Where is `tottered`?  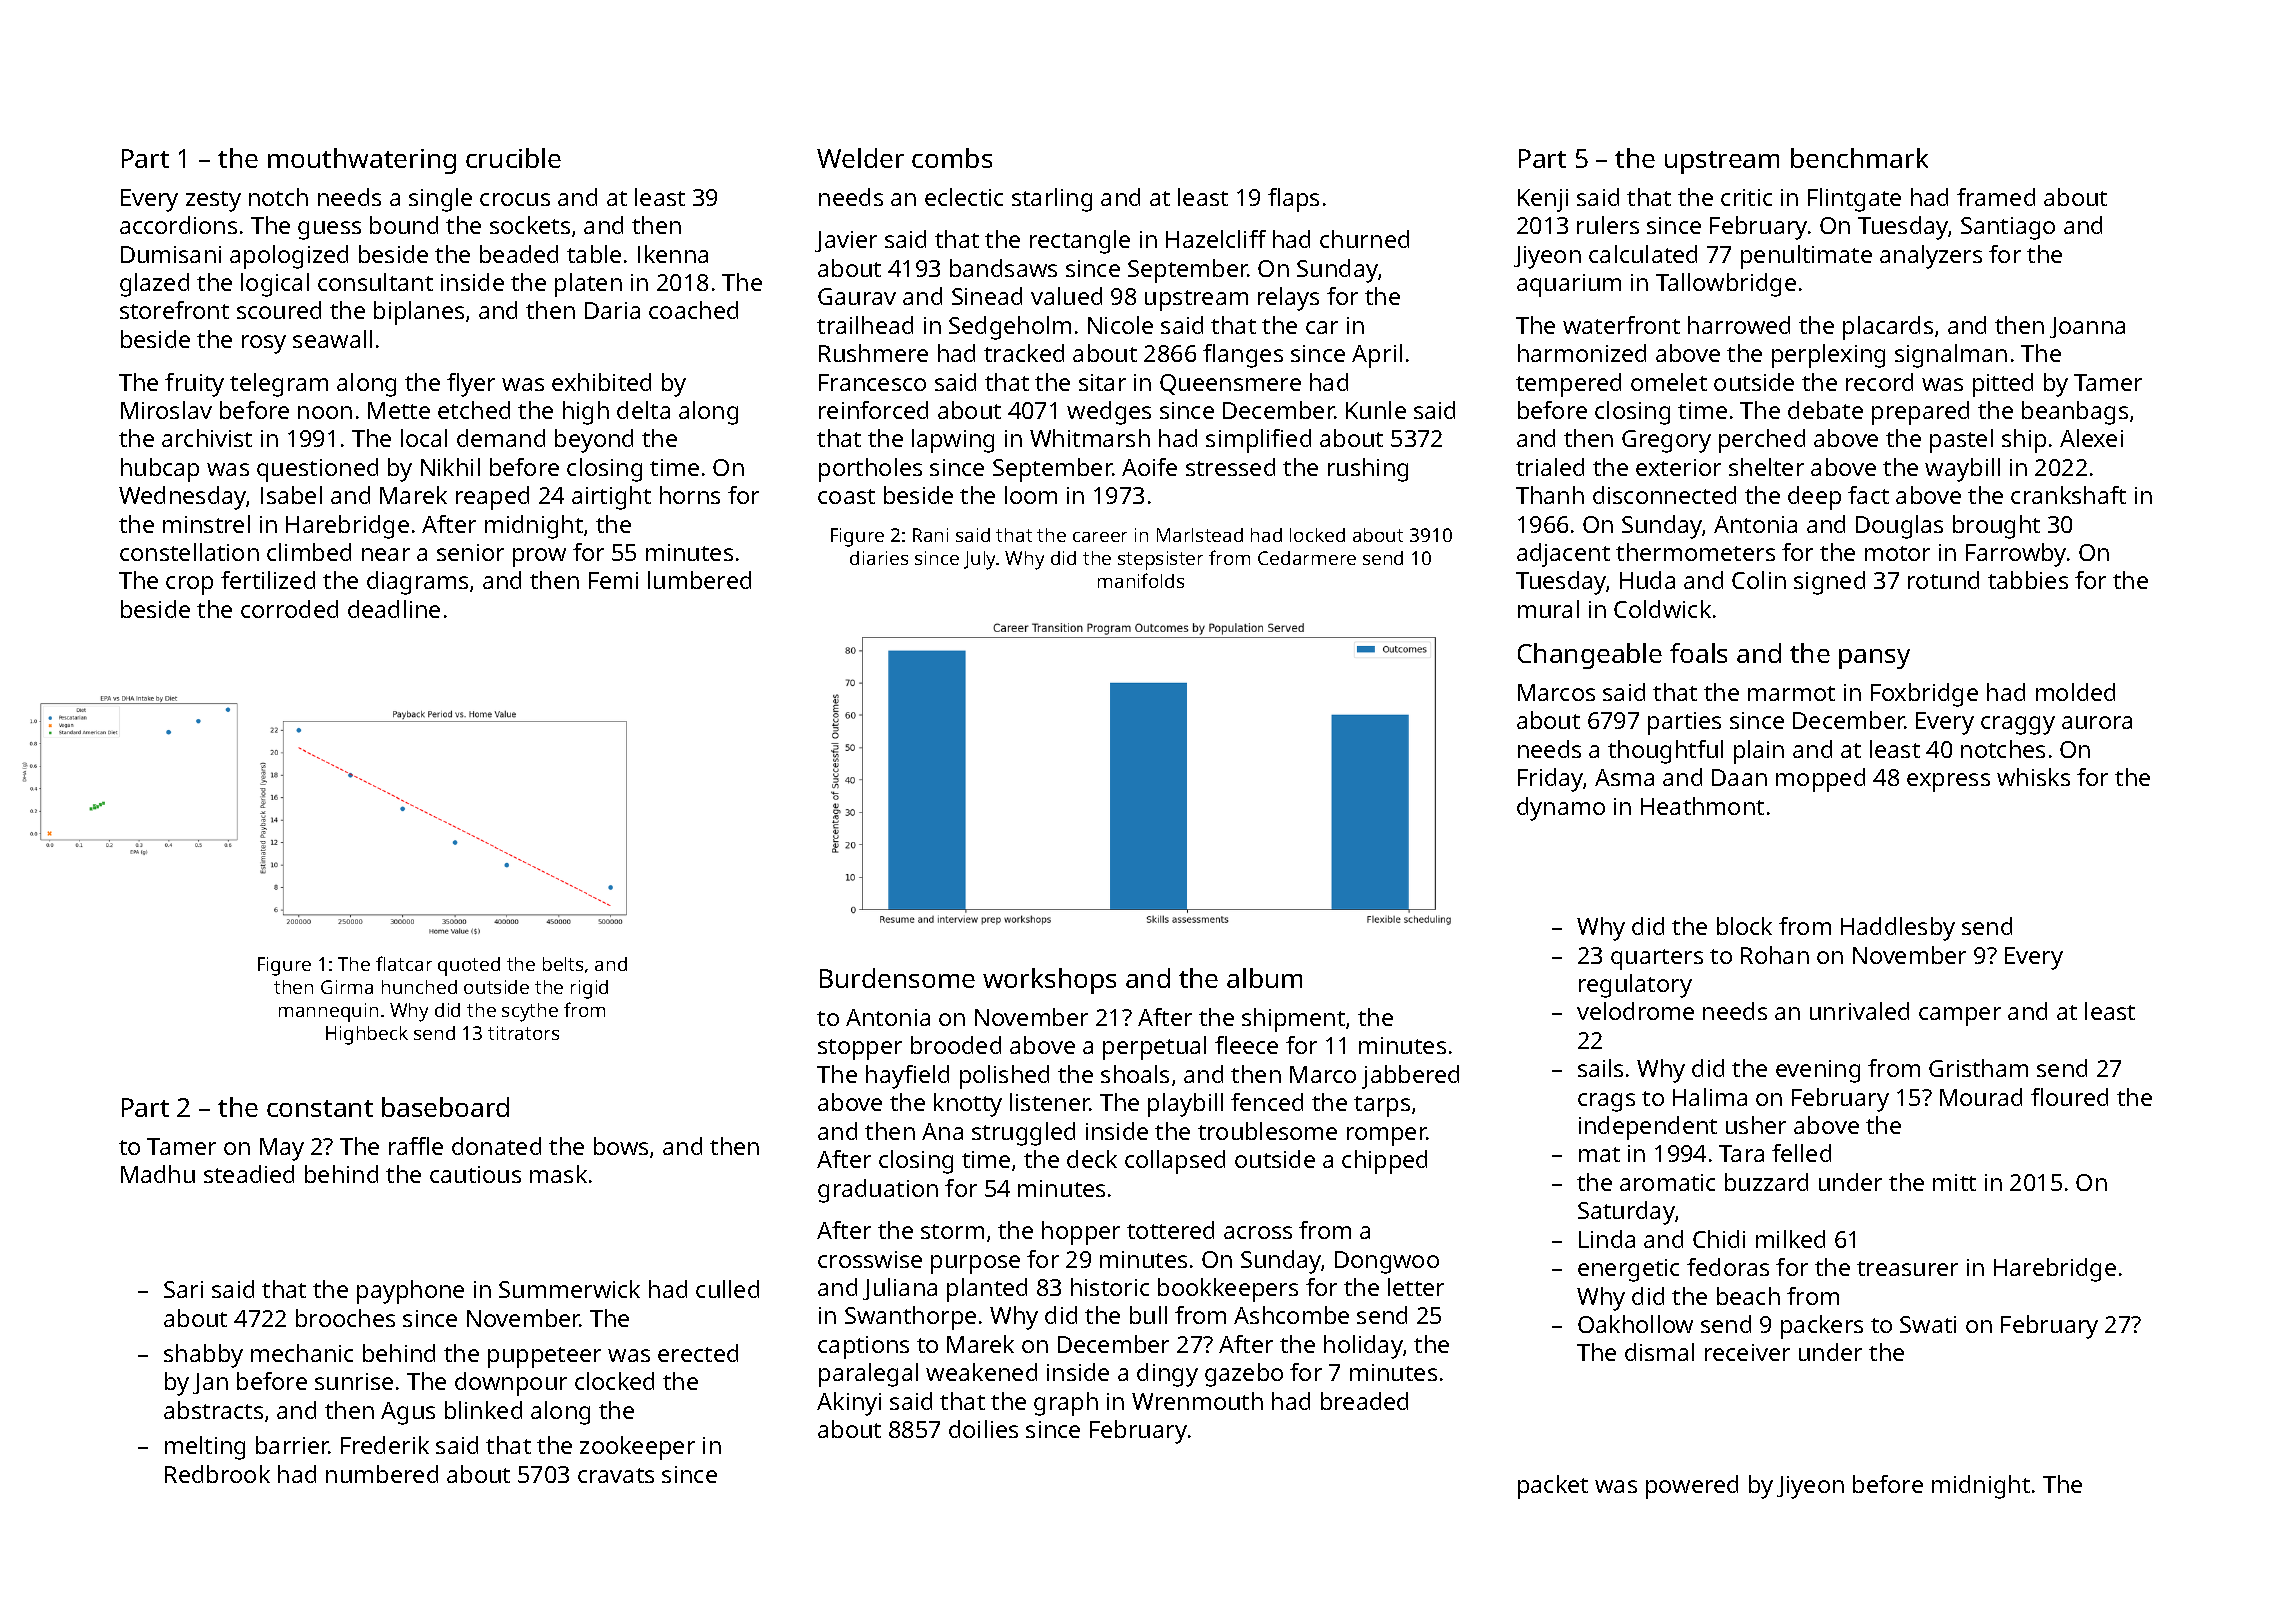
tottered is located at coordinates (1170, 1230).
